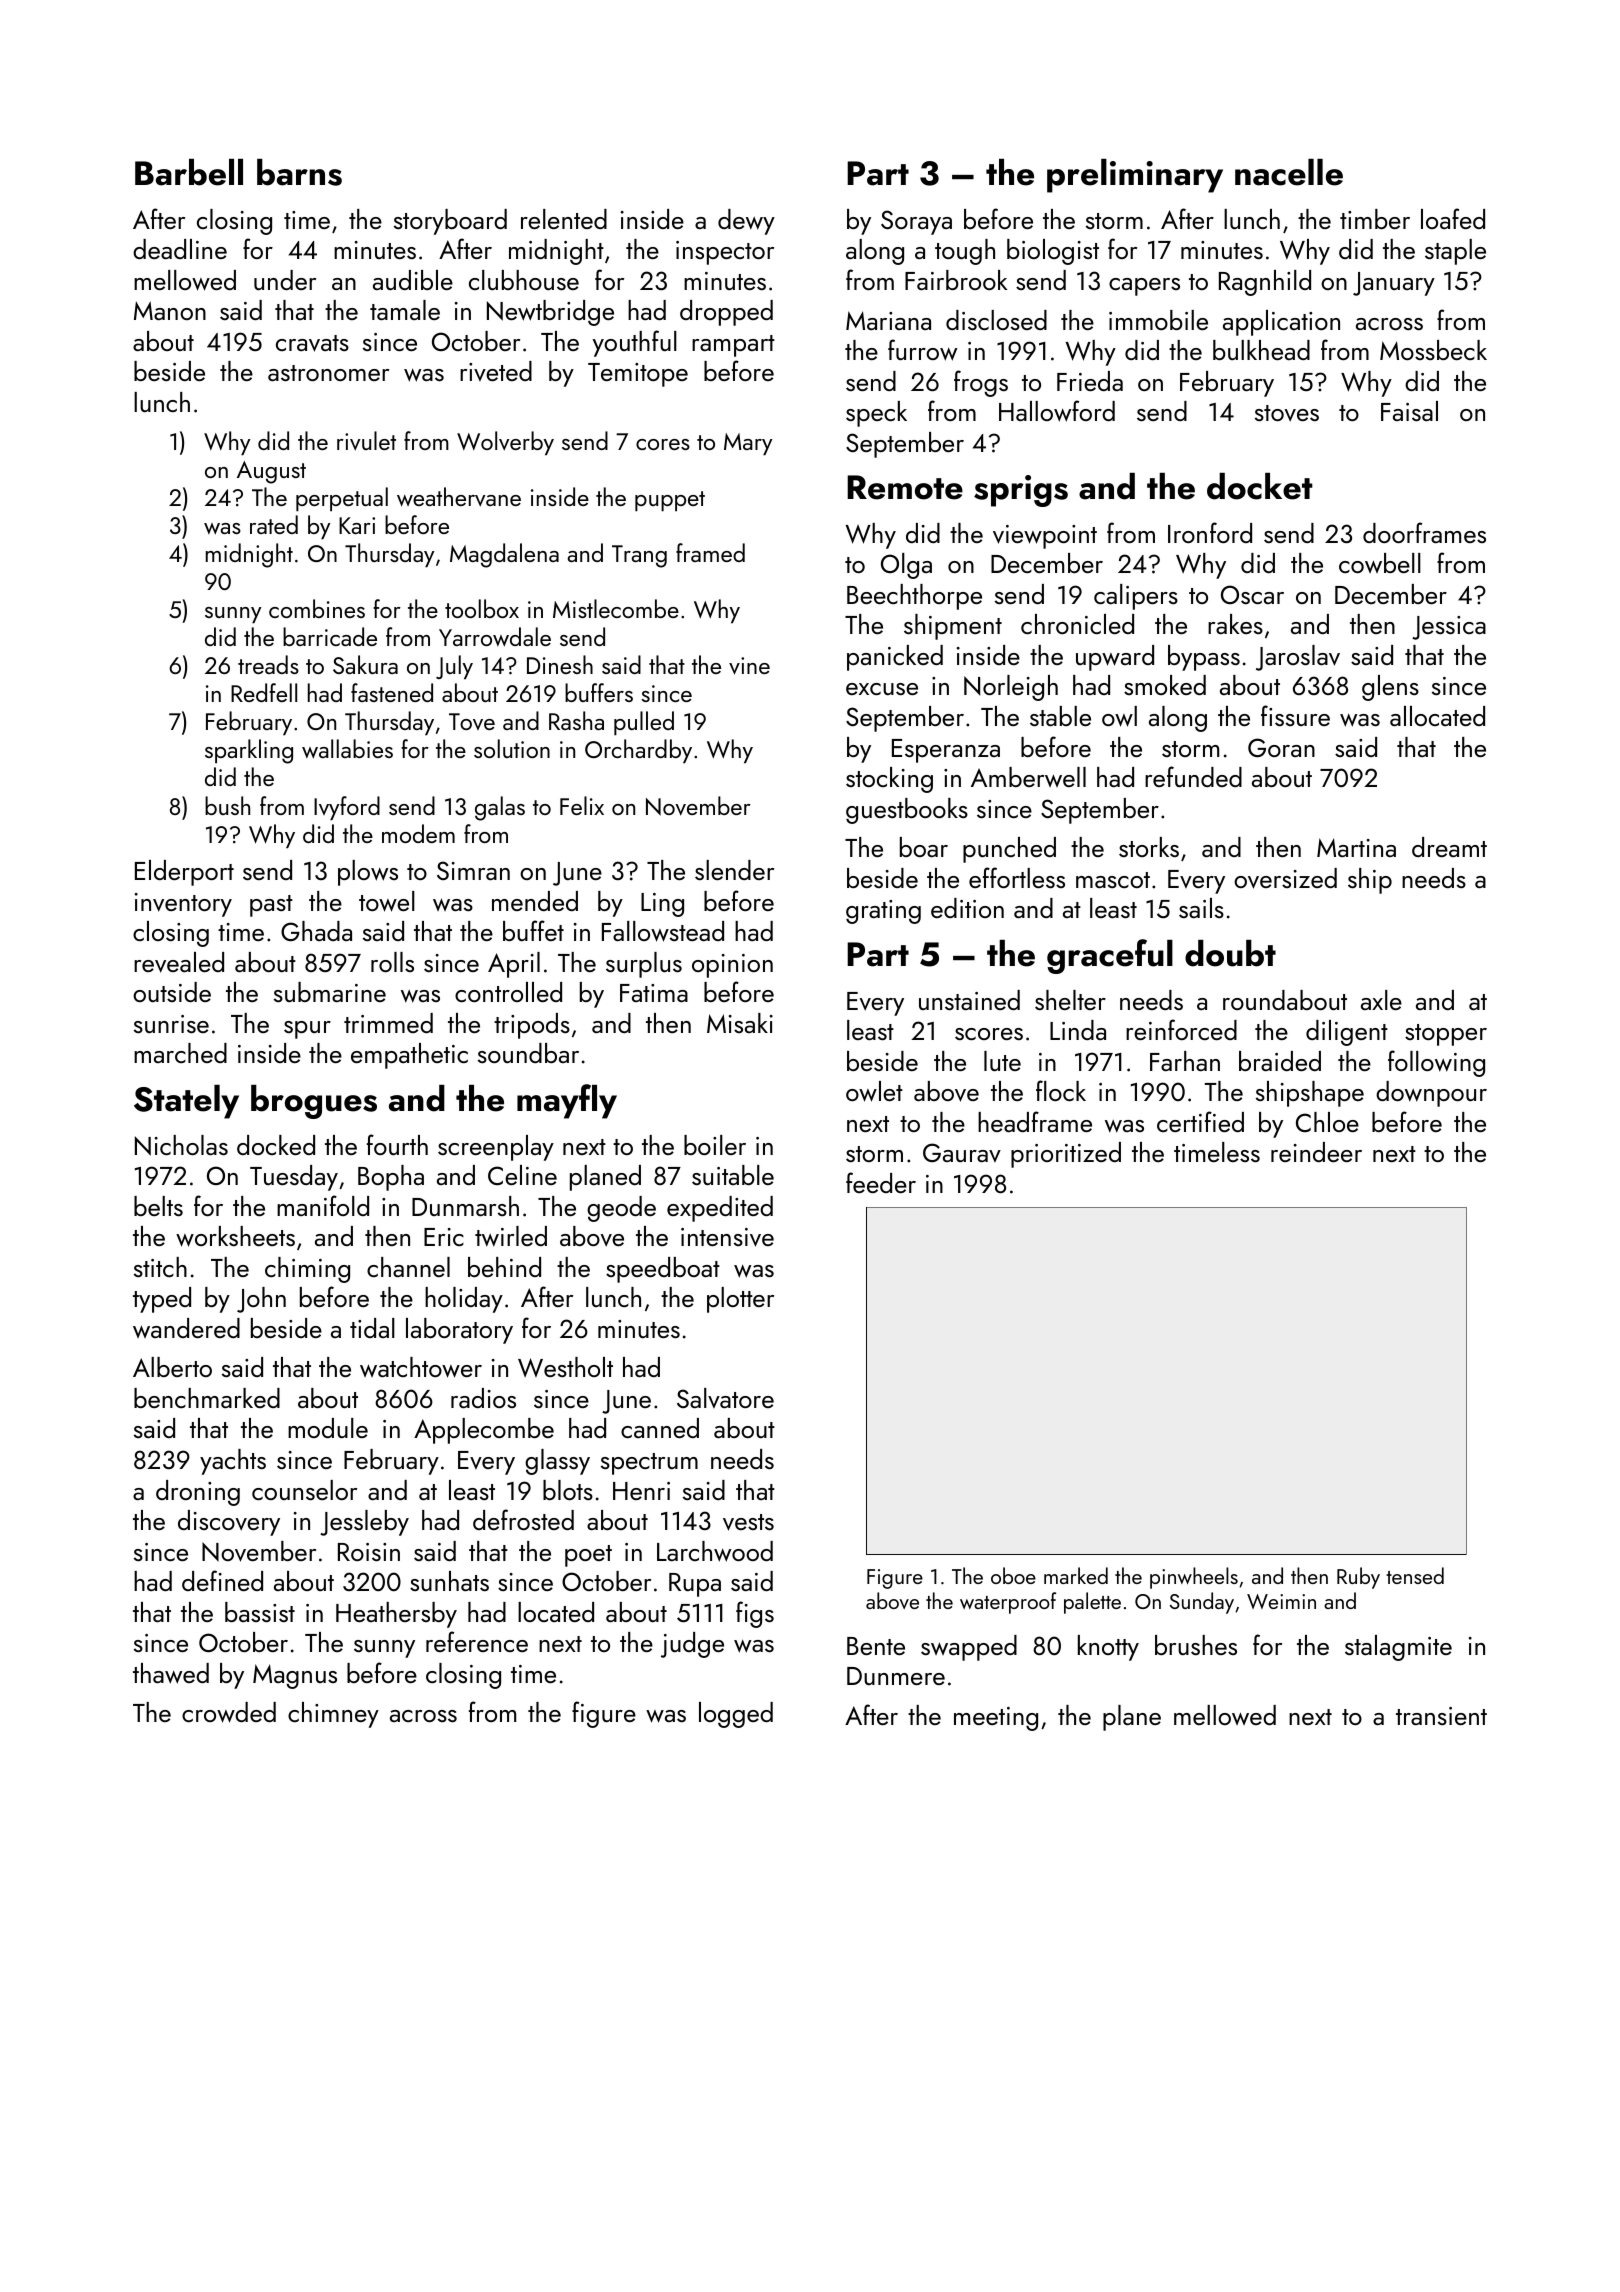 The height and width of the page is (2292, 1620). What do you see at coordinates (347, 749) in the page?
I see `wallabies` at bounding box center [347, 749].
